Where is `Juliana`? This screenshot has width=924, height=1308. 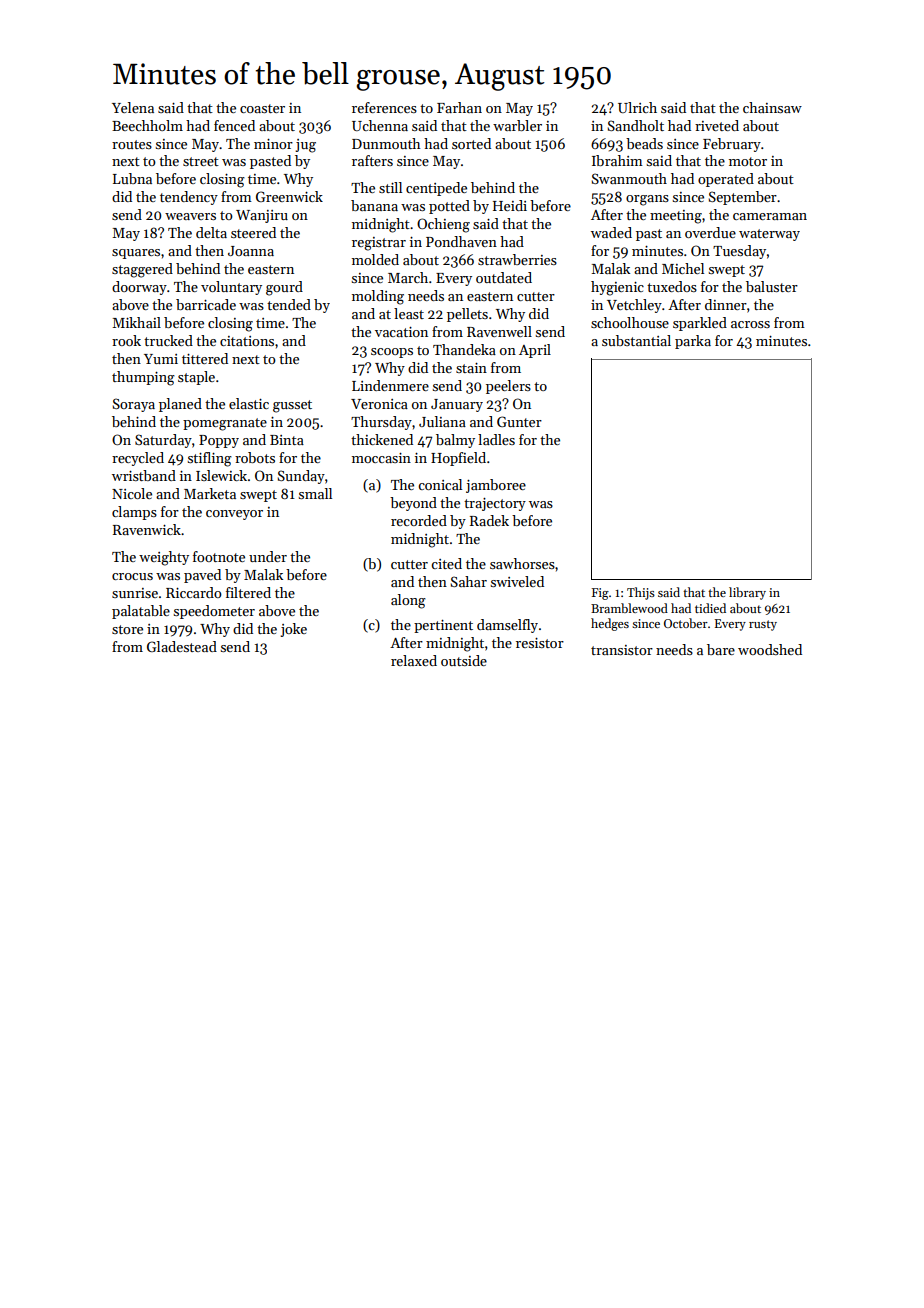 Juliana is located at coordinates (442, 421).
